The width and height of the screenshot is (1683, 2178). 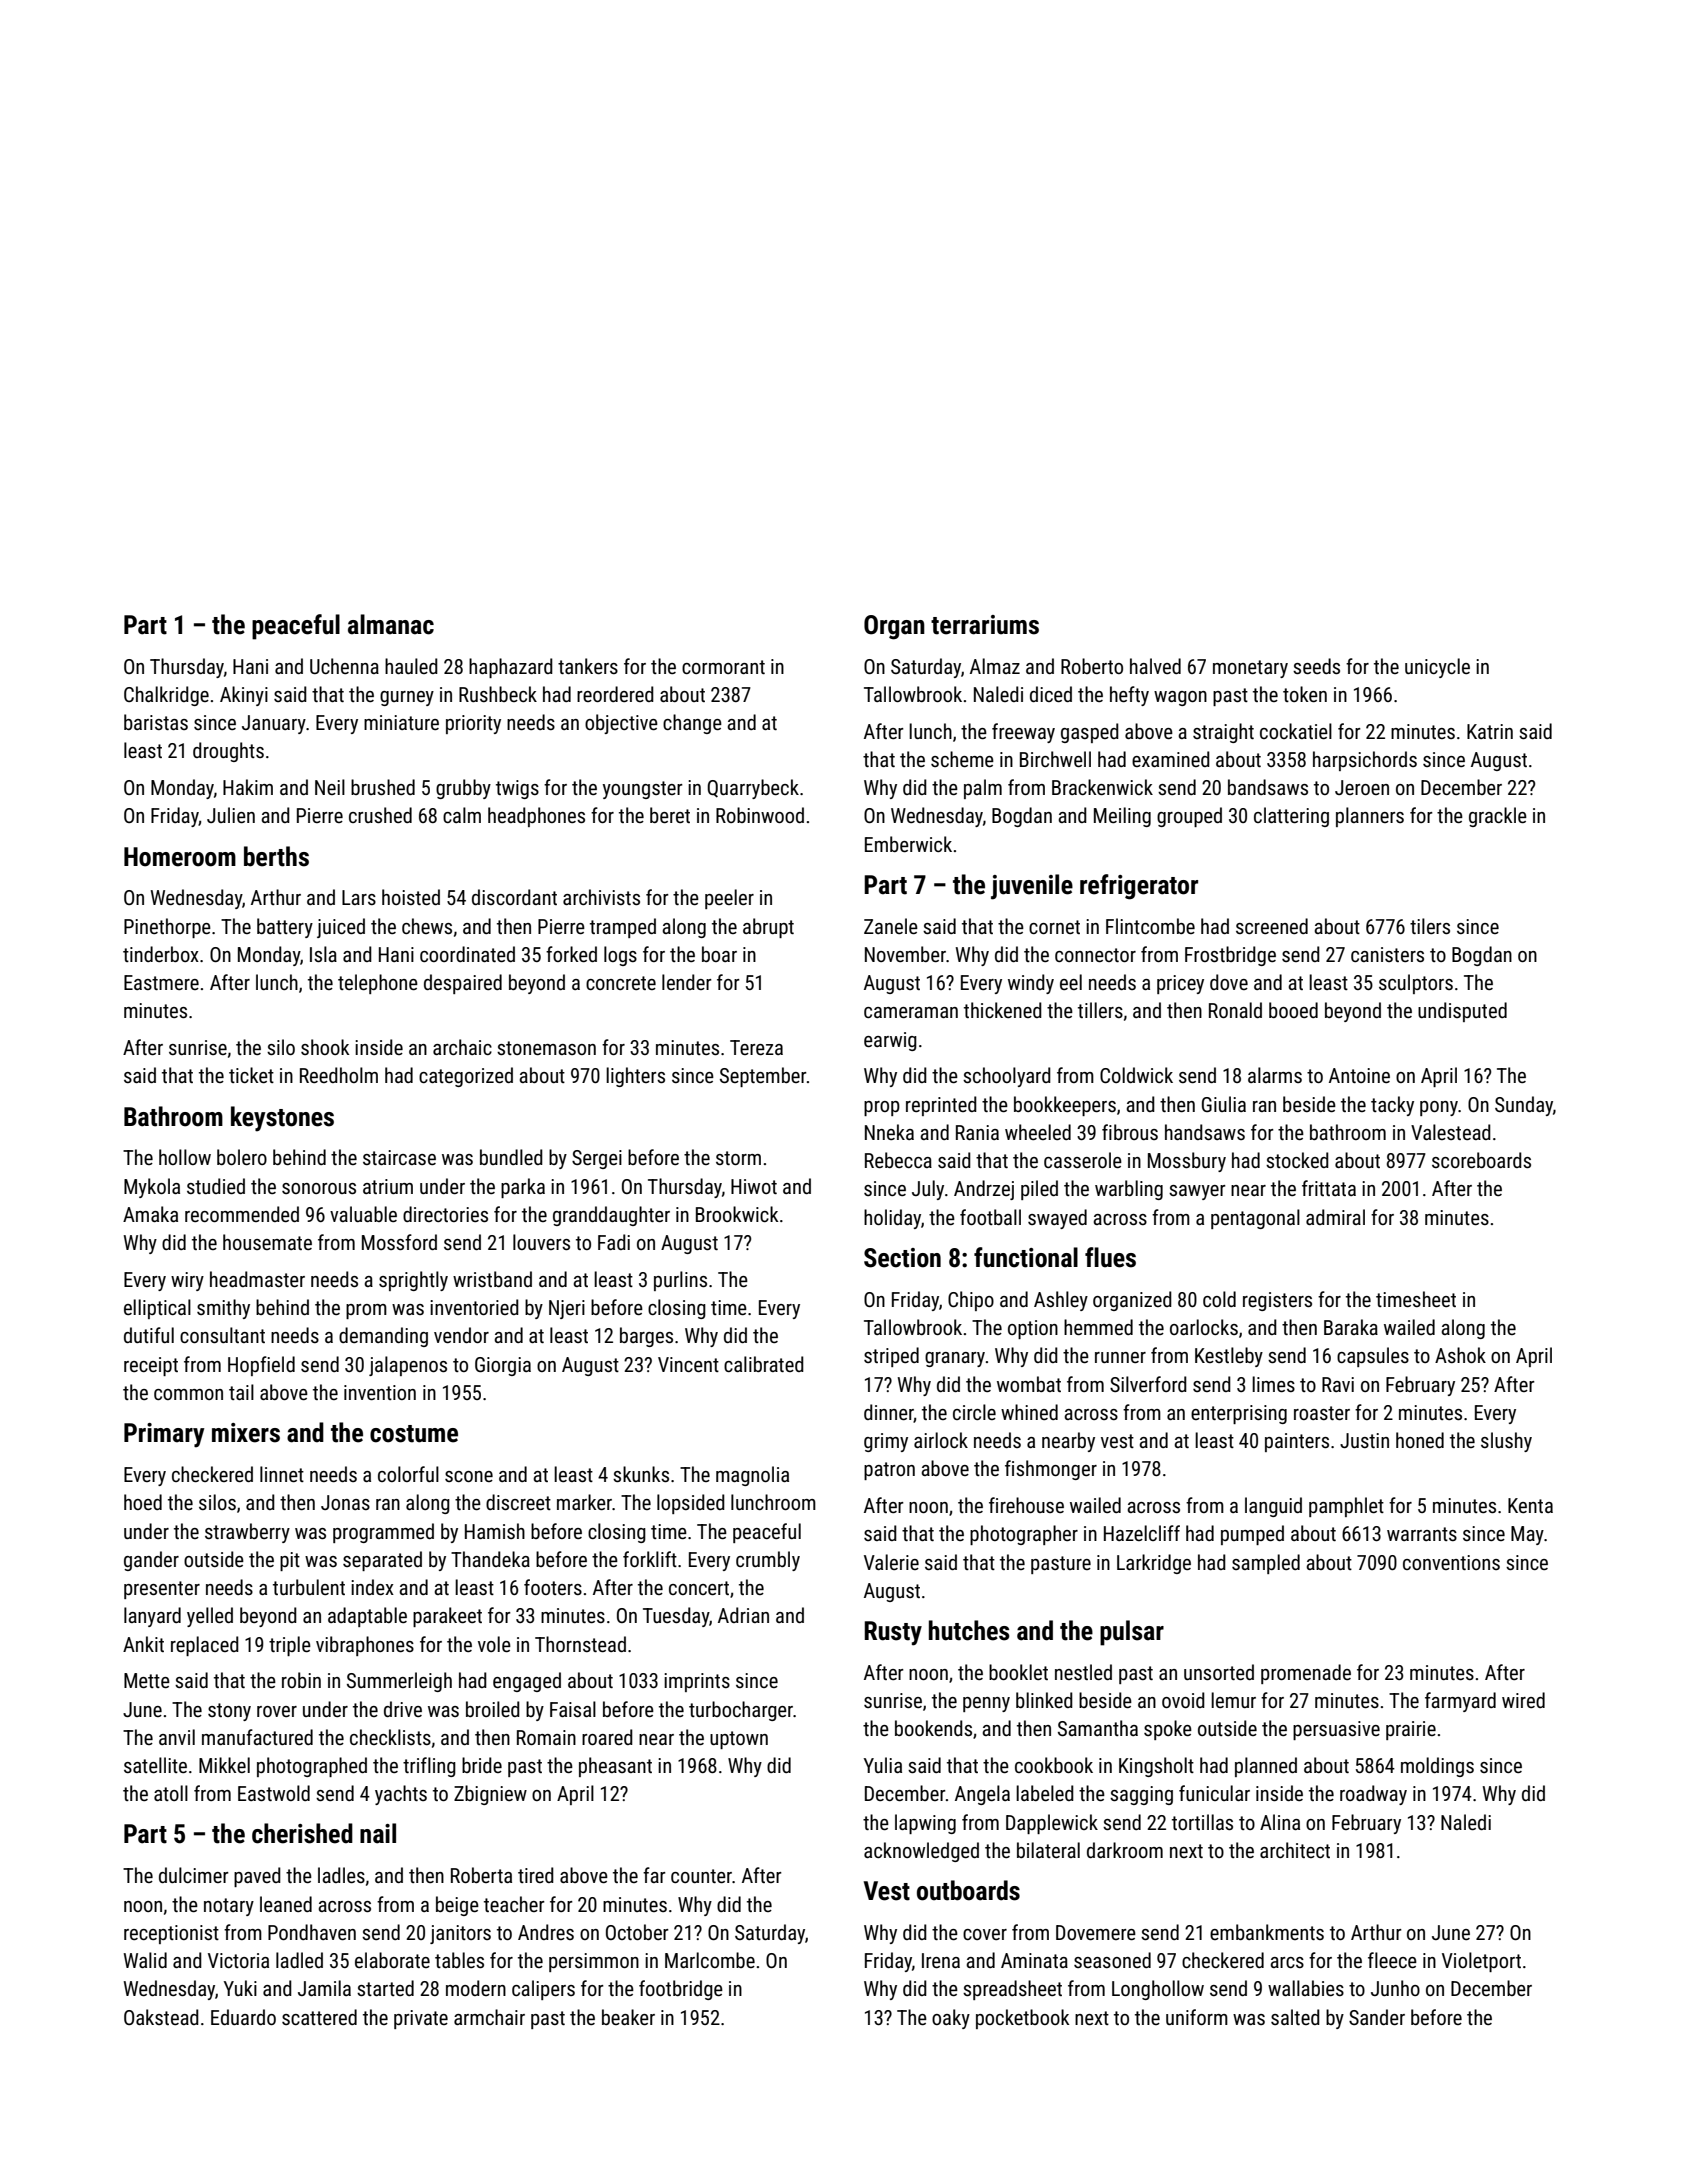 What do you see at coordinates (1451, 1562) in the screenshot?
I see `conventions` at bounding box center [1451, 1562].
